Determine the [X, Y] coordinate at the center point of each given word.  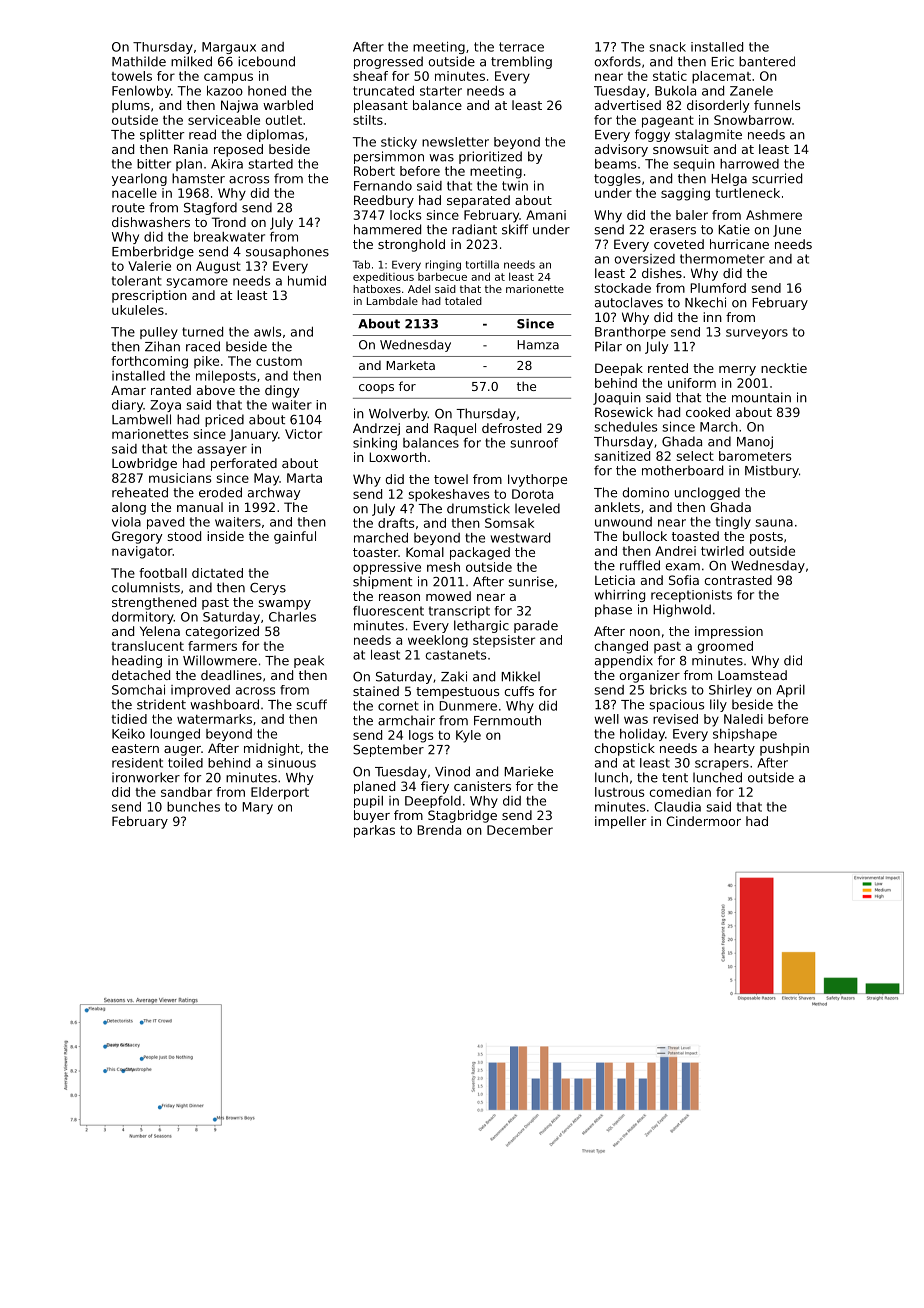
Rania [191, 149]
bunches [193, 807]
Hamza [538, 345]
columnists [146, 587]
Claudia [677, 807]
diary [127, 406]
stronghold [411, 245]
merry [737, 371]
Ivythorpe [537, 480]
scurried [777, 178]
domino [645, 492]
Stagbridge [462, 816]
